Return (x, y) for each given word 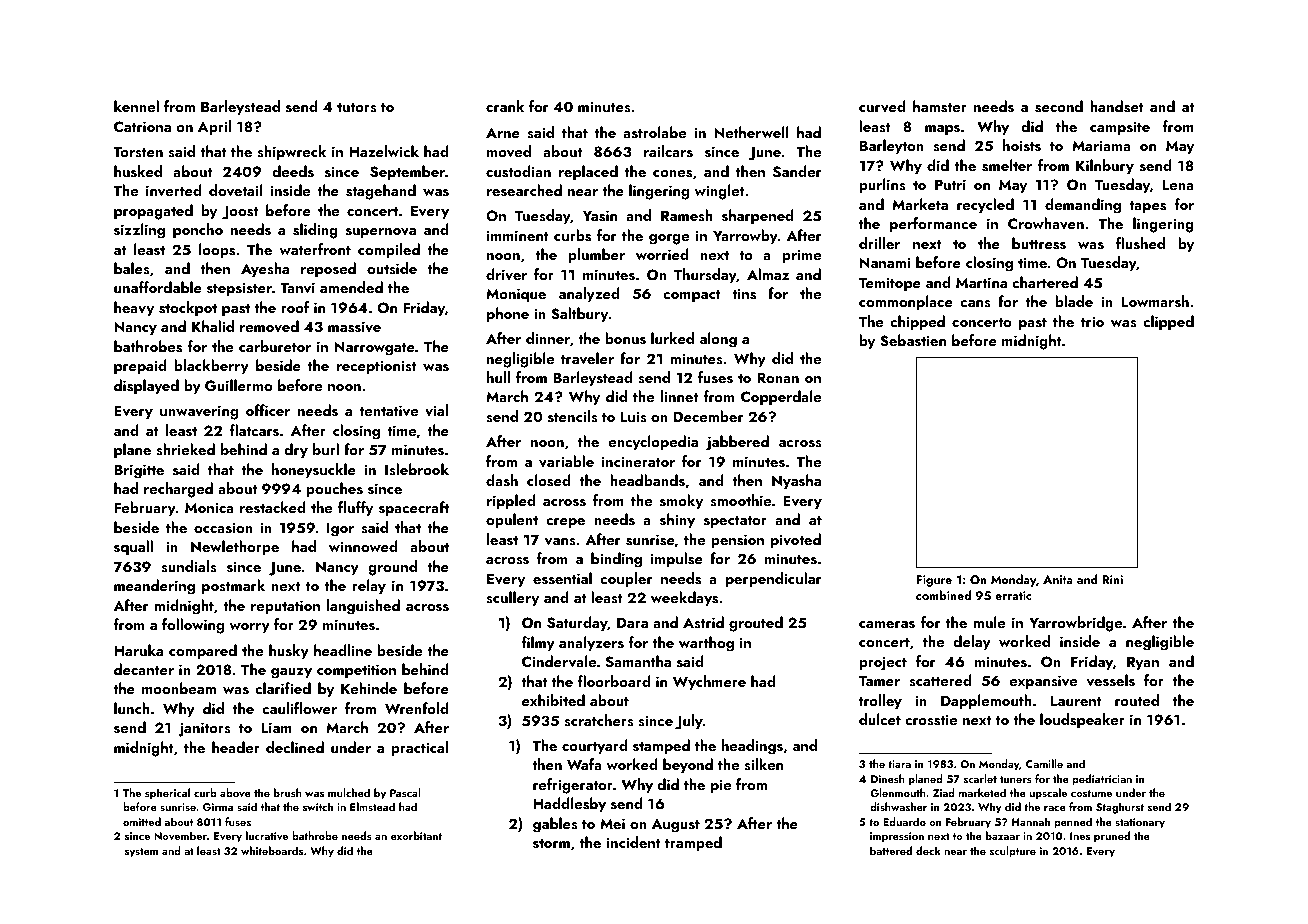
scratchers (599, 720)
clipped (1168, 322)
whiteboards (272, 850)
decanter (144, 669)
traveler (587, 358)
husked (138, 171)
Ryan (1143, 663)
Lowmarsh (1155, 301)
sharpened (758, 216)
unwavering (199, 412)
